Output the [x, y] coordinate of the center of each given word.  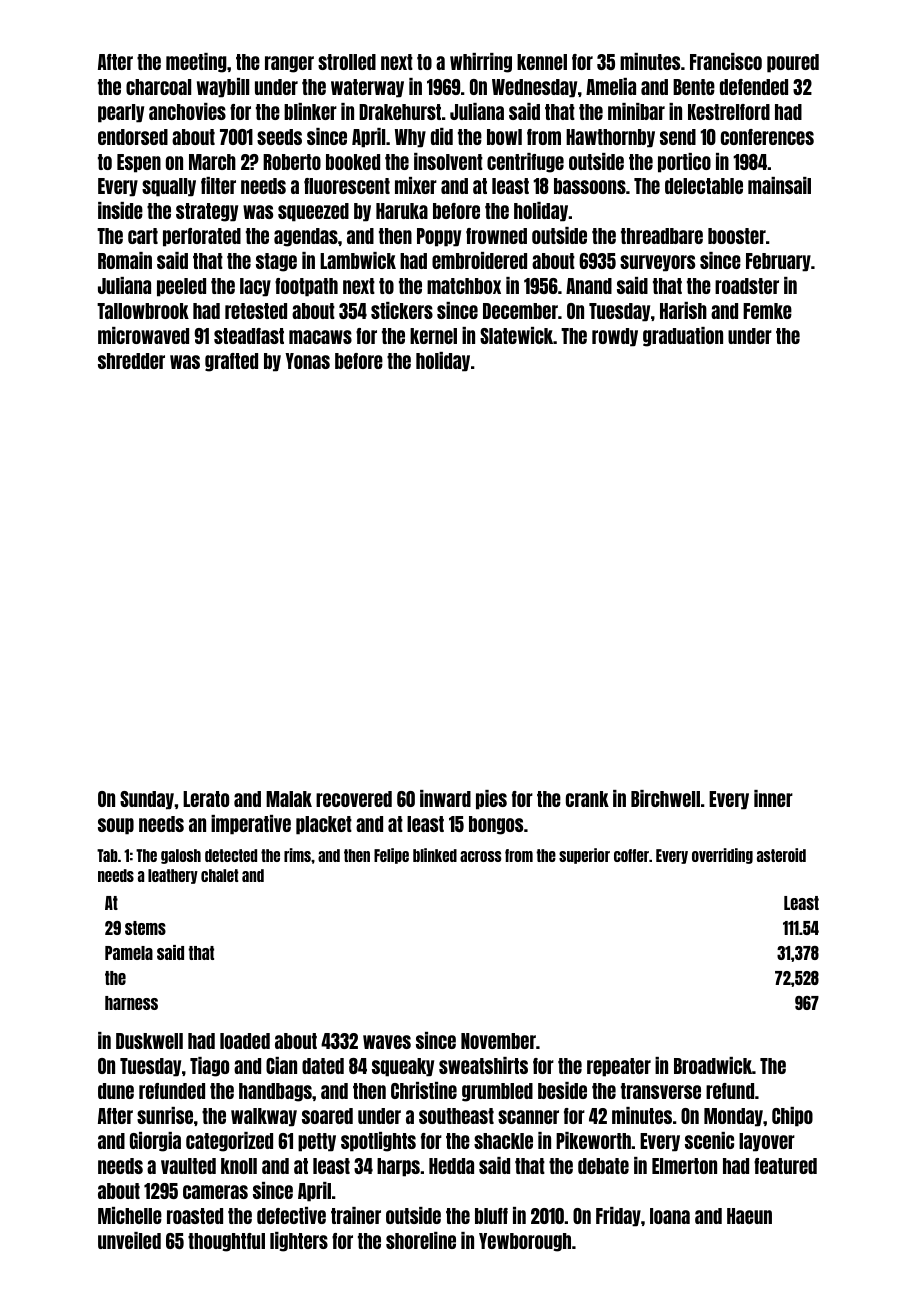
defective [291, 1215]
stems [145, 928]
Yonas [307, 361]
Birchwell [665, 798]
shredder [131, 361]
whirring [481, 63]
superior [584, 856]
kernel [433, 336]
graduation [683, 337]
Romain [125, 260]
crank [587, 799]
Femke [767, 311]
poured [793, 63]
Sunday [147, 800]
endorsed [133, 137]
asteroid [781, 855]
